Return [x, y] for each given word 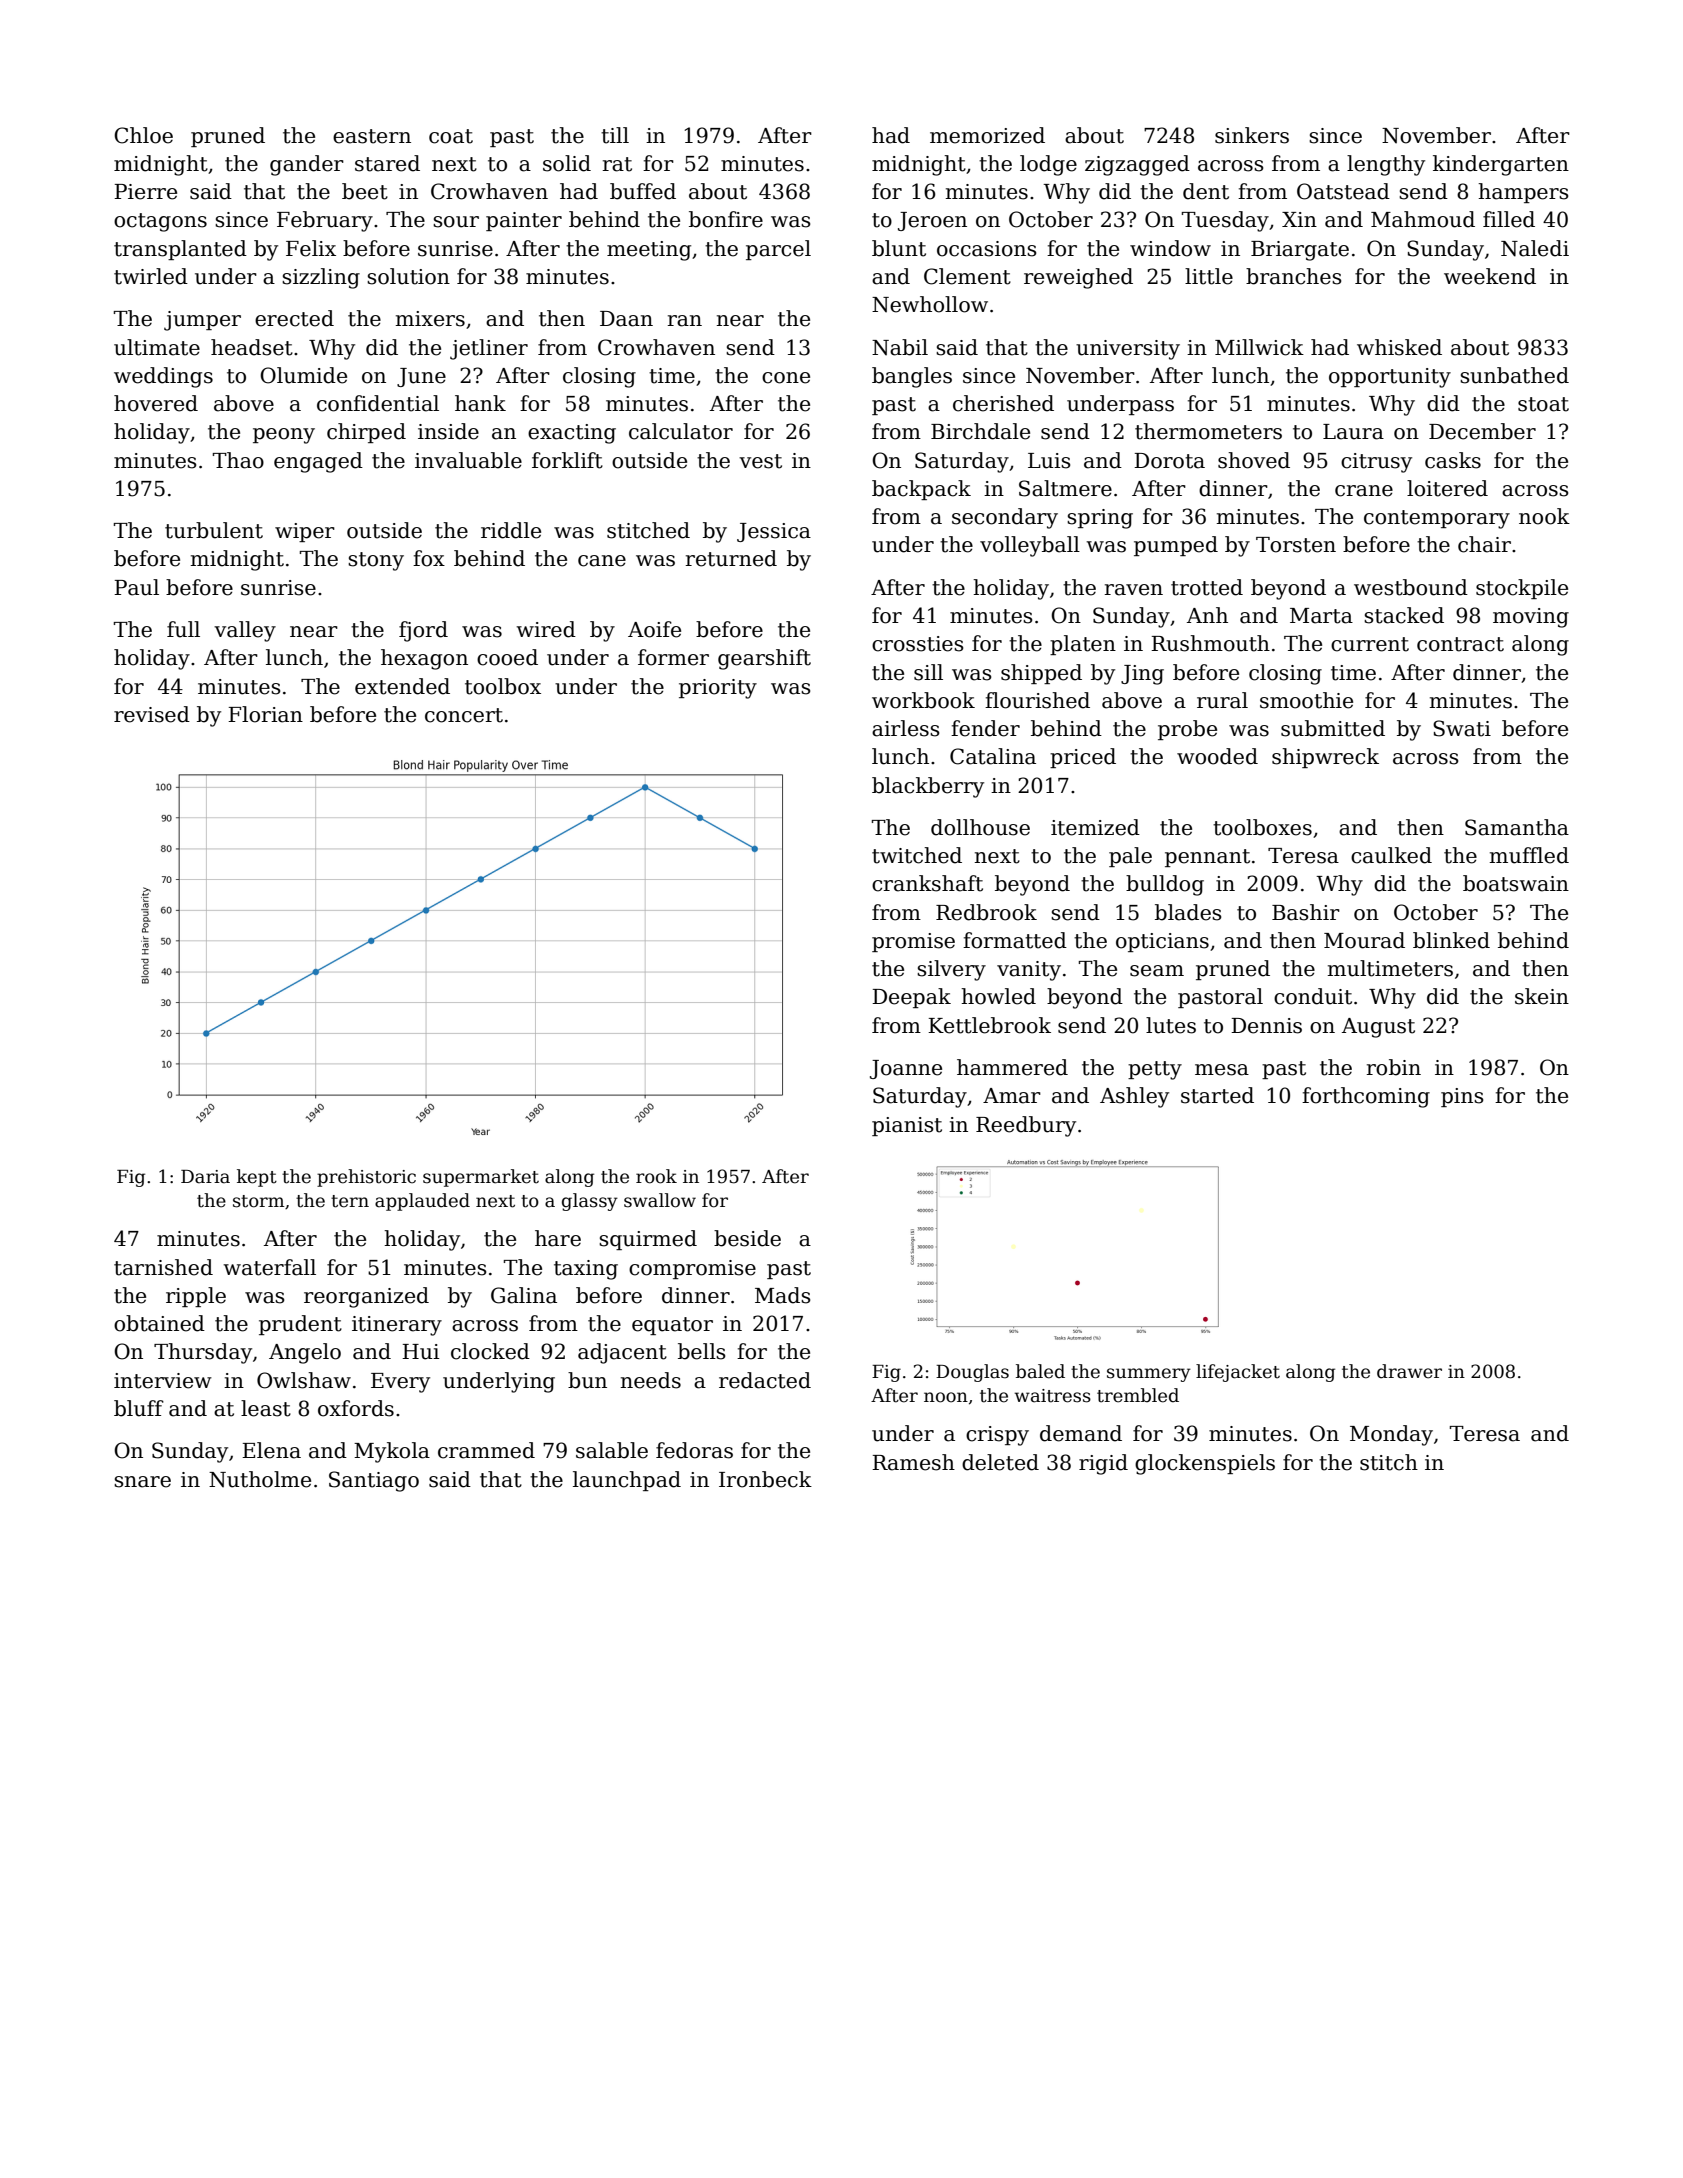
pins [1462, 1097]
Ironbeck [765, 1479]
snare [142, 1482]
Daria [205, 1177]
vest [760, 461]
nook [1544, 516]
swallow [660, 1200]
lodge [1048, 165]
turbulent [214, 530]
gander [307, 165]
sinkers [1252, 135]
